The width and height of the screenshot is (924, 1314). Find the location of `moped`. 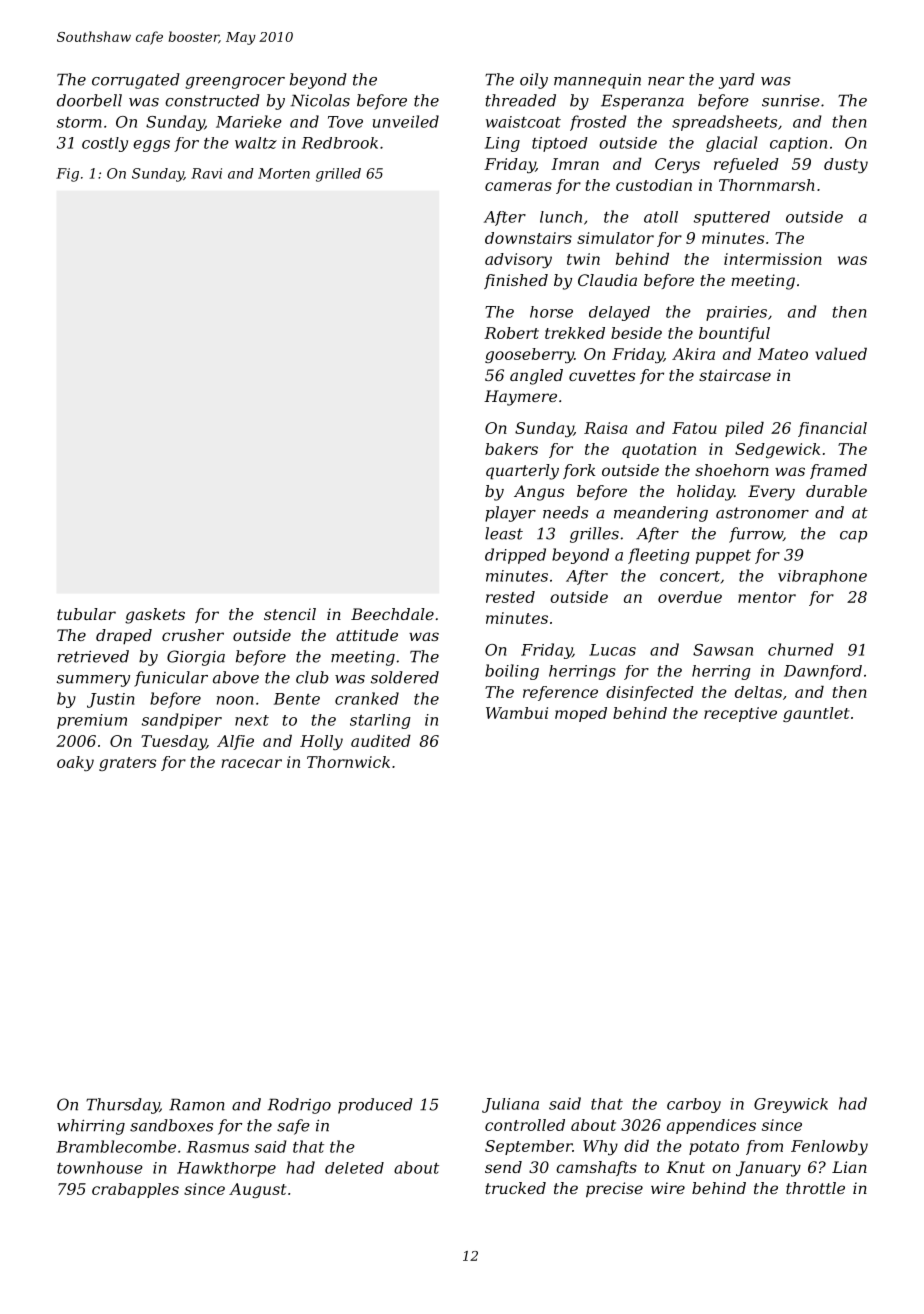

moped is located at coordinates (581, 714).
